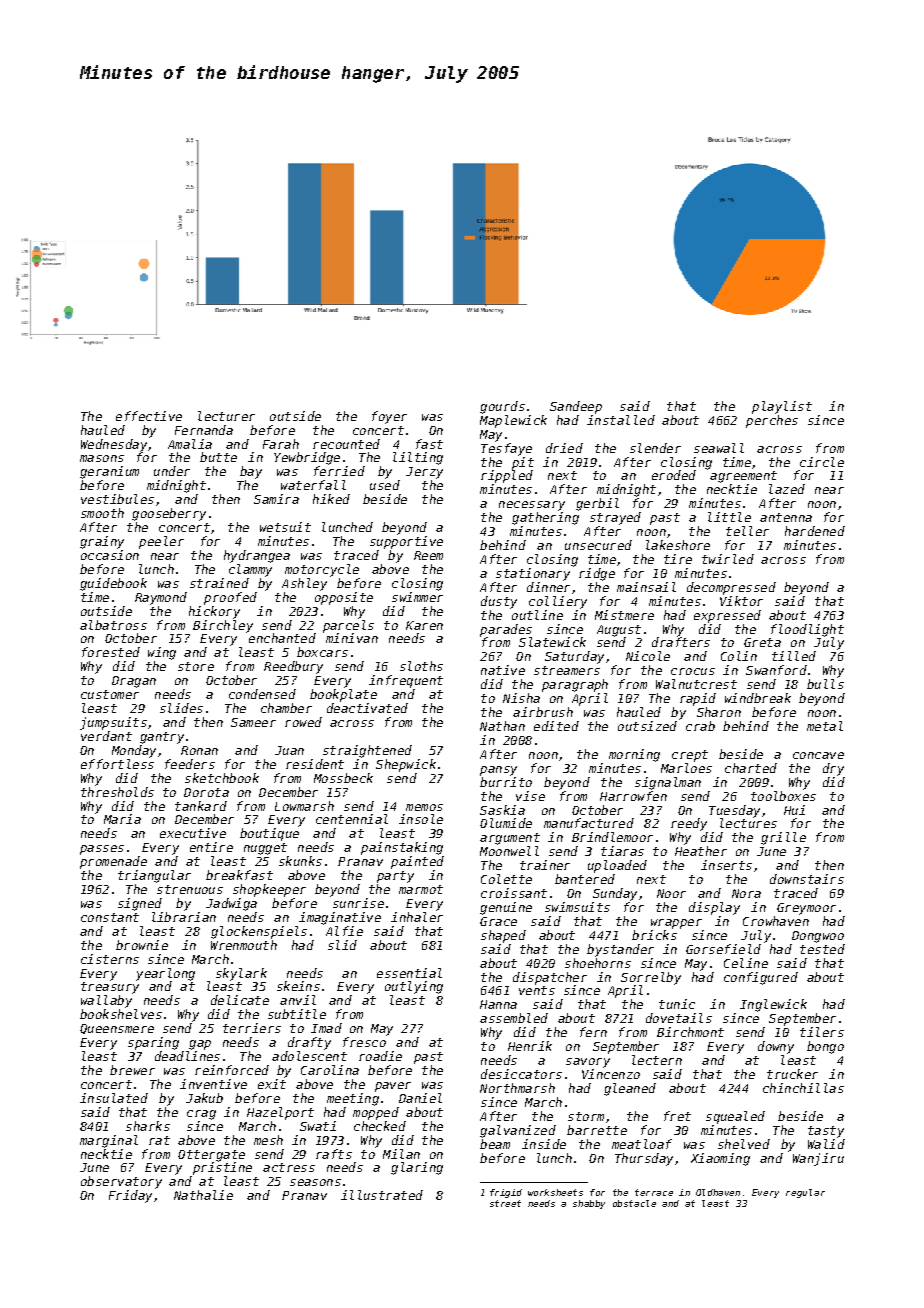  What do you see at coordinates (530, 796) in the screenshot?
I see `vise` at bounding box center [530, 796].
